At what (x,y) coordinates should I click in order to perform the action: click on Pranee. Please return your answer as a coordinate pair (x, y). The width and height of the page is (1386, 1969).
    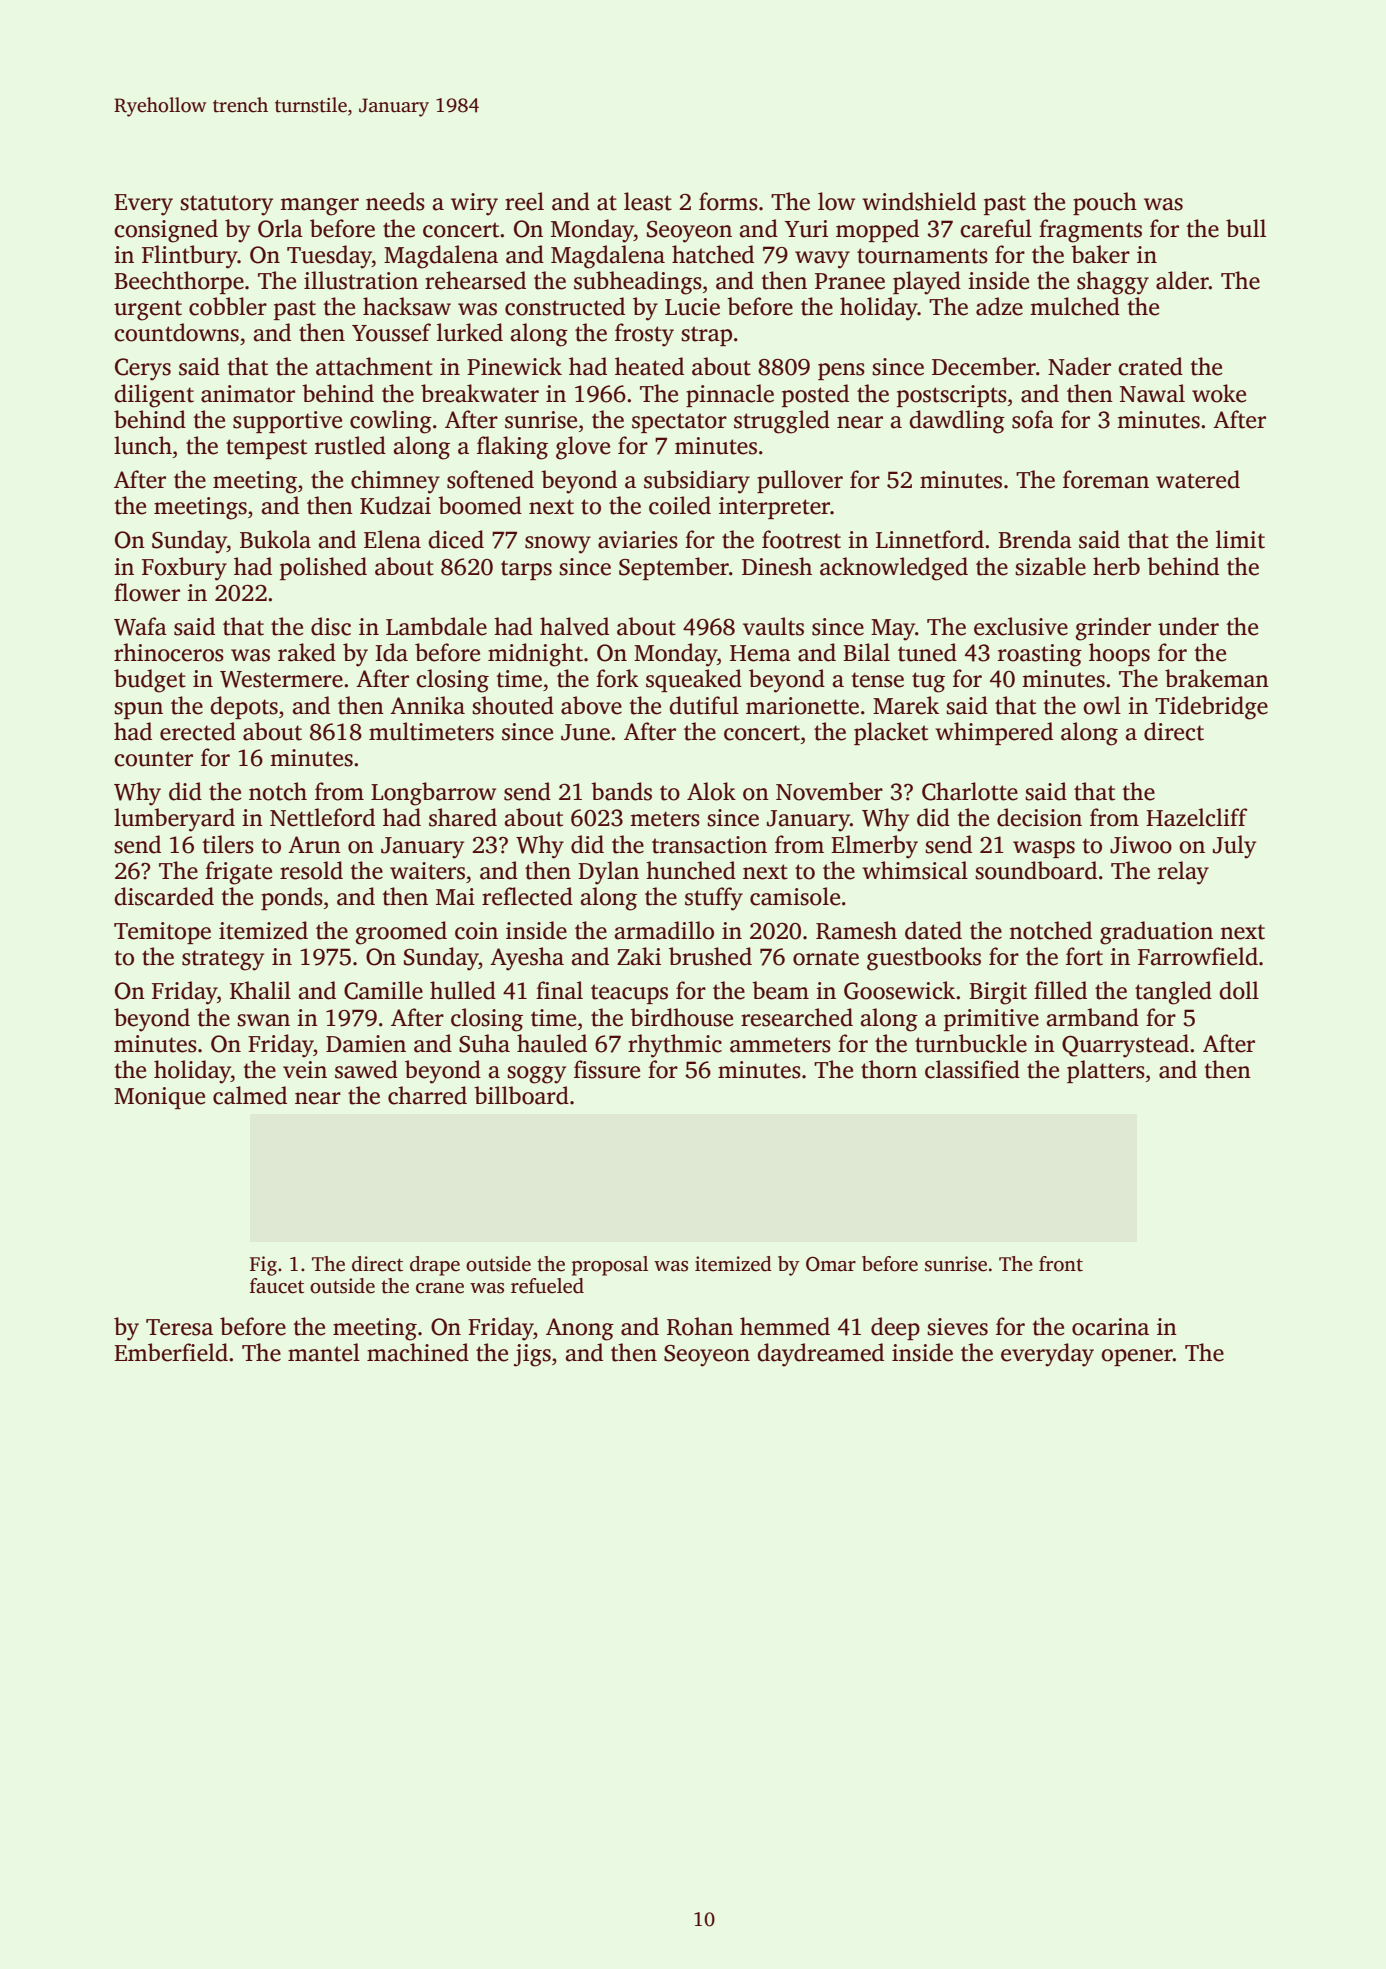
    Looking at the image, I should click on (850, 281).
